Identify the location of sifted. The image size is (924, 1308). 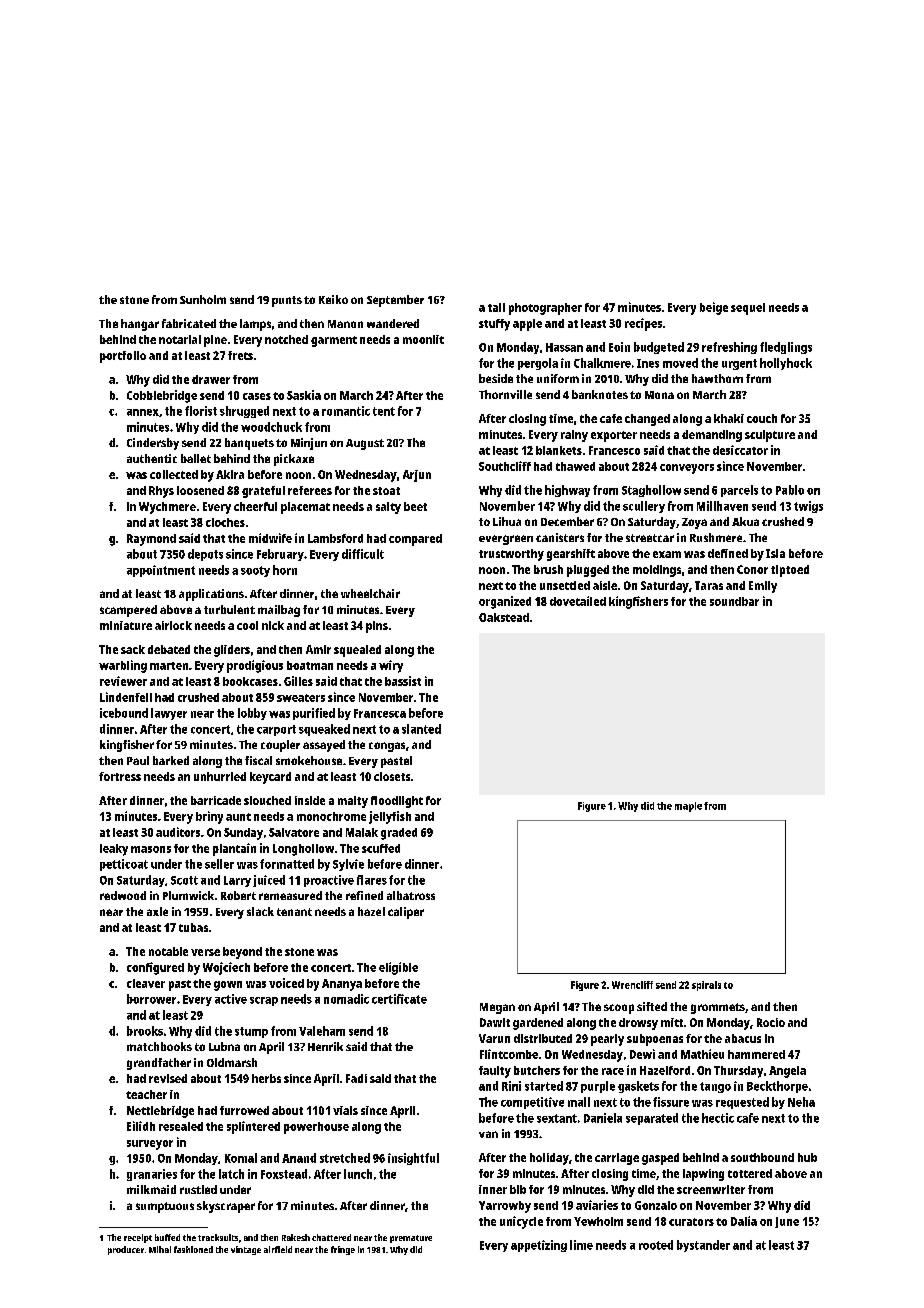
(652, 1006).
